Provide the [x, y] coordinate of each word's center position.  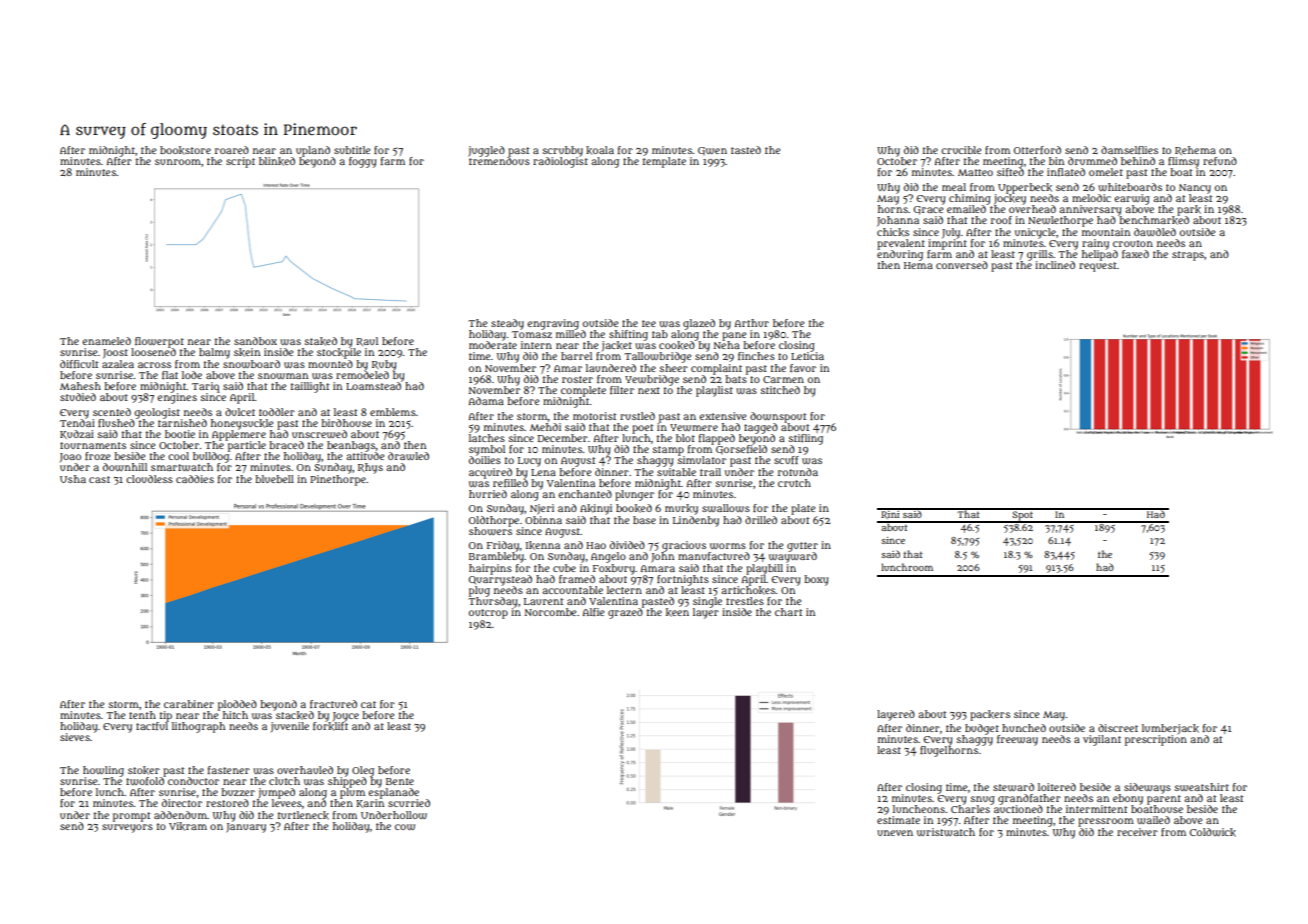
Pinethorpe [338, 480]
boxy [816, 580]
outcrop [488, 614]
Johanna [898, 221]
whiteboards [1130, 187]
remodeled [362, 374]
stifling [806, 439]
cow [405, 827]
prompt [132, 817]
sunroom [178, 162]
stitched [780, 390]
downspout [778, 417]
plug [479, 591]
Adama [486, 401]
